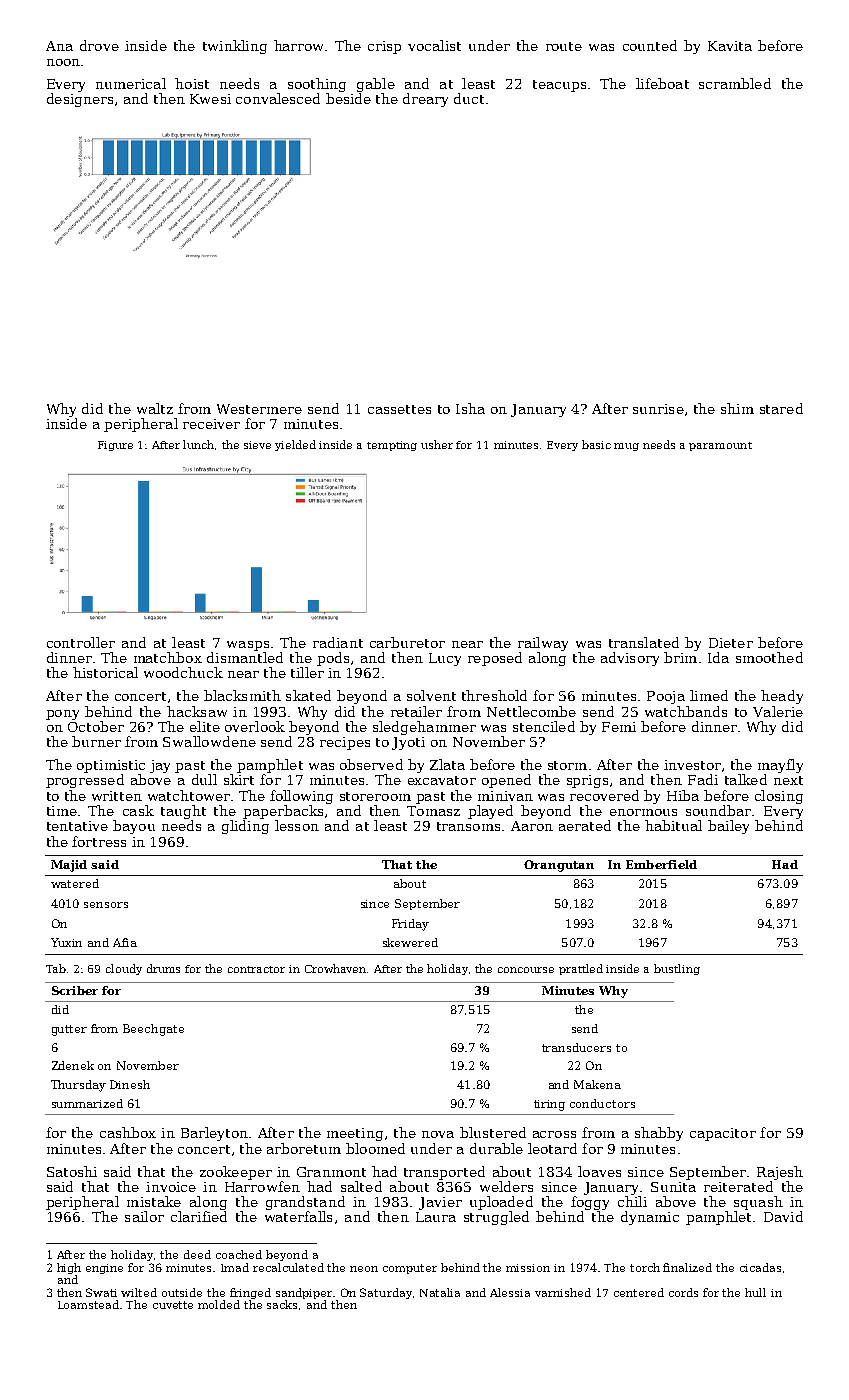  What do you see at coordinates (348, 98) in the image?
I see `beside` at bounding box center [348, 98].
